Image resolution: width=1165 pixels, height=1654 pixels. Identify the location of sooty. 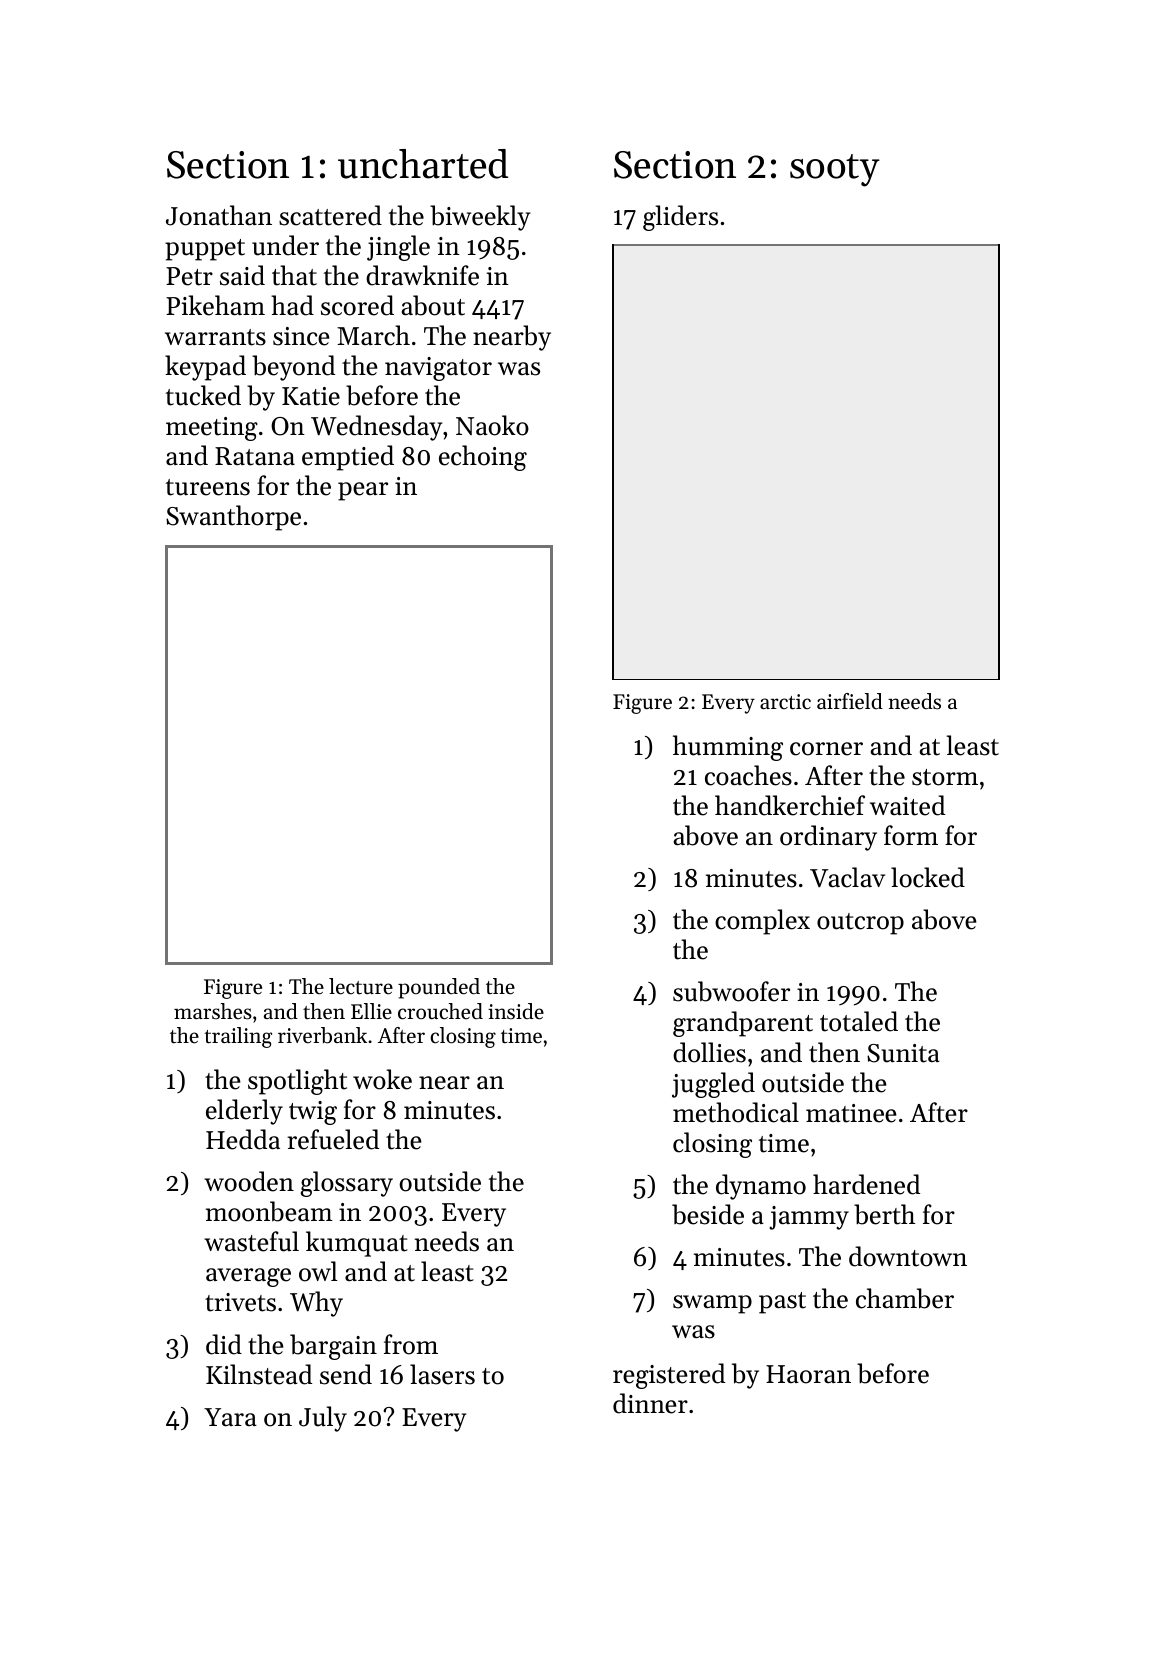
(835, 170).
